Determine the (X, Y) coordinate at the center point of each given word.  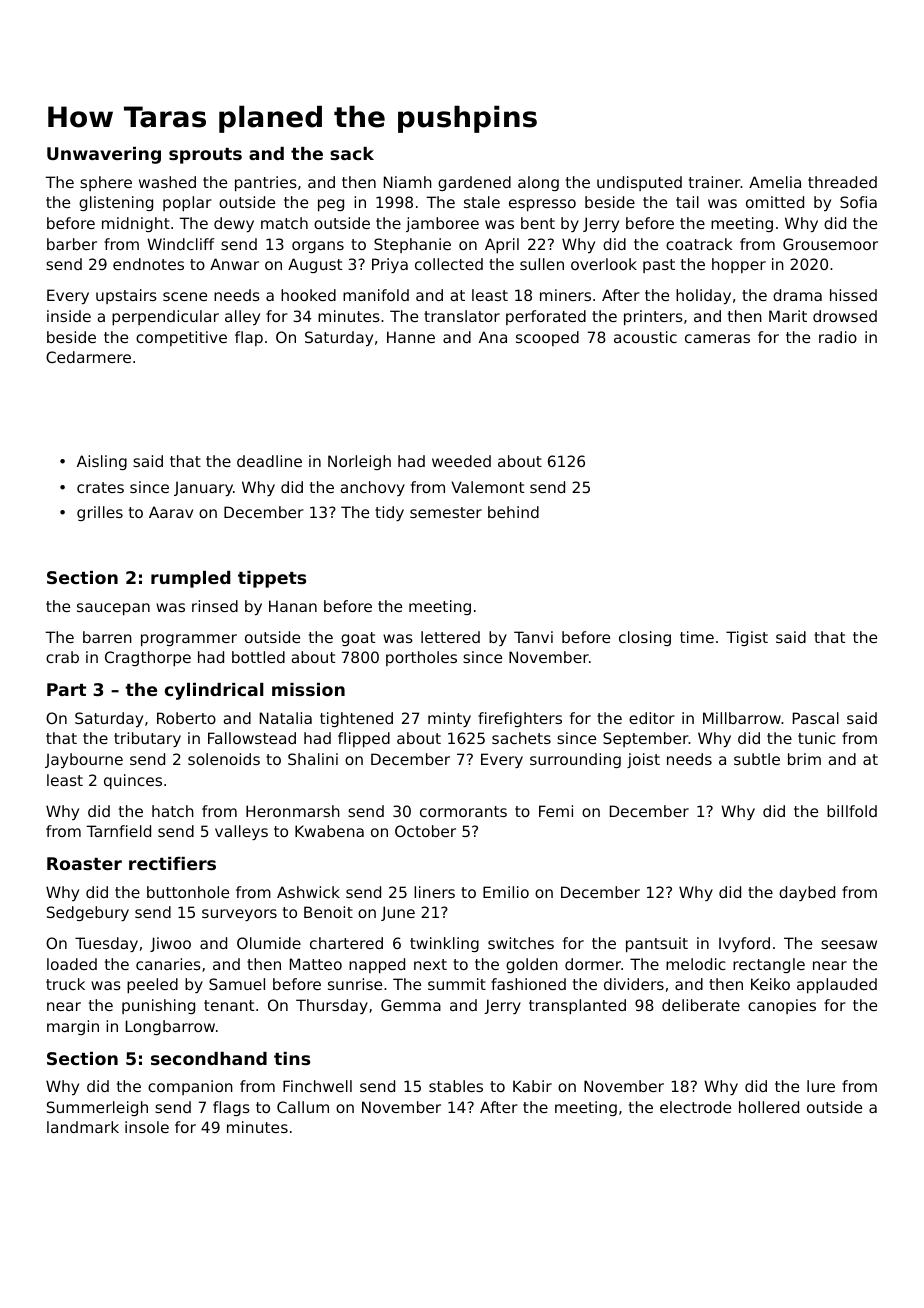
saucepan (113, 609)
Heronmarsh (293, 811)
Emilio (506, 892)
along (538, 183)
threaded (842, 182)
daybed (807, 893)
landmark (83, 1127)
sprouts (205, 156)
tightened (356, 719)
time (697, 637)
